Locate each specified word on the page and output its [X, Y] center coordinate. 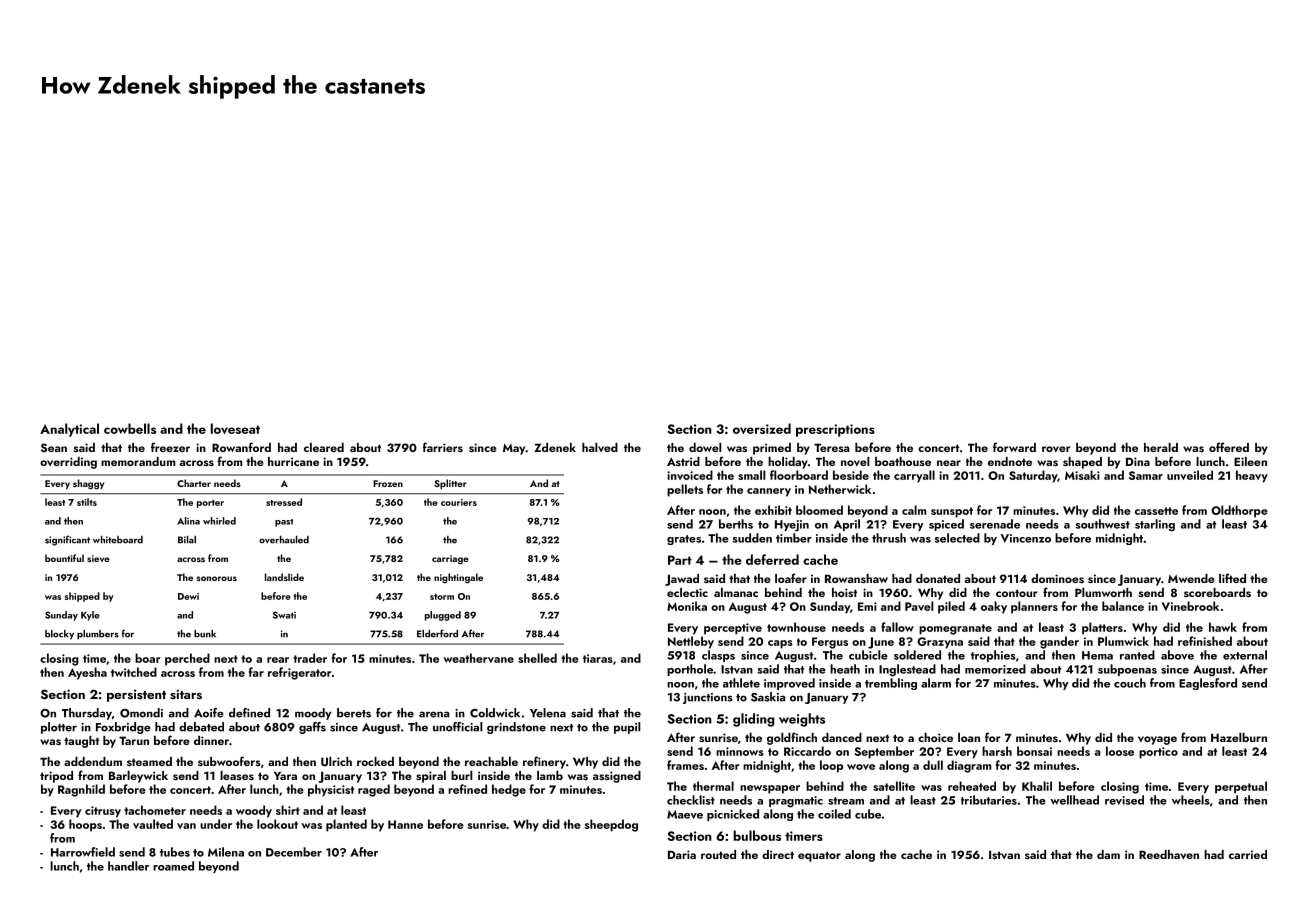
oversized [762, 428]
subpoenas [1127, 670]
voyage [1157, 740]
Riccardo [807, 751]
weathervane [478, 658]
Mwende [1191, 578]
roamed [173, 866]
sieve [98, 558]
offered [1229, 447]
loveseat [235, 428]
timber [794, 538]
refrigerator [300, 673]
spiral [431, 777]
